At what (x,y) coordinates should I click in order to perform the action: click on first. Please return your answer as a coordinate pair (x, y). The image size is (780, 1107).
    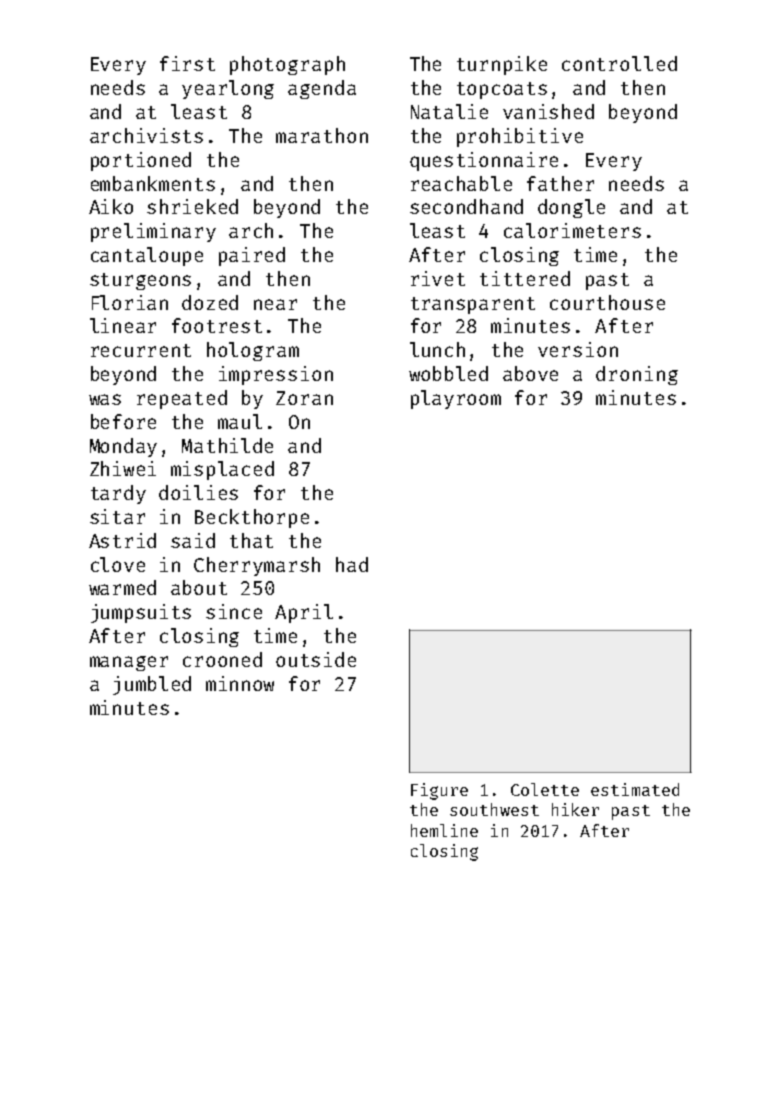
    Looking at the image, I should click on (187, 63).
